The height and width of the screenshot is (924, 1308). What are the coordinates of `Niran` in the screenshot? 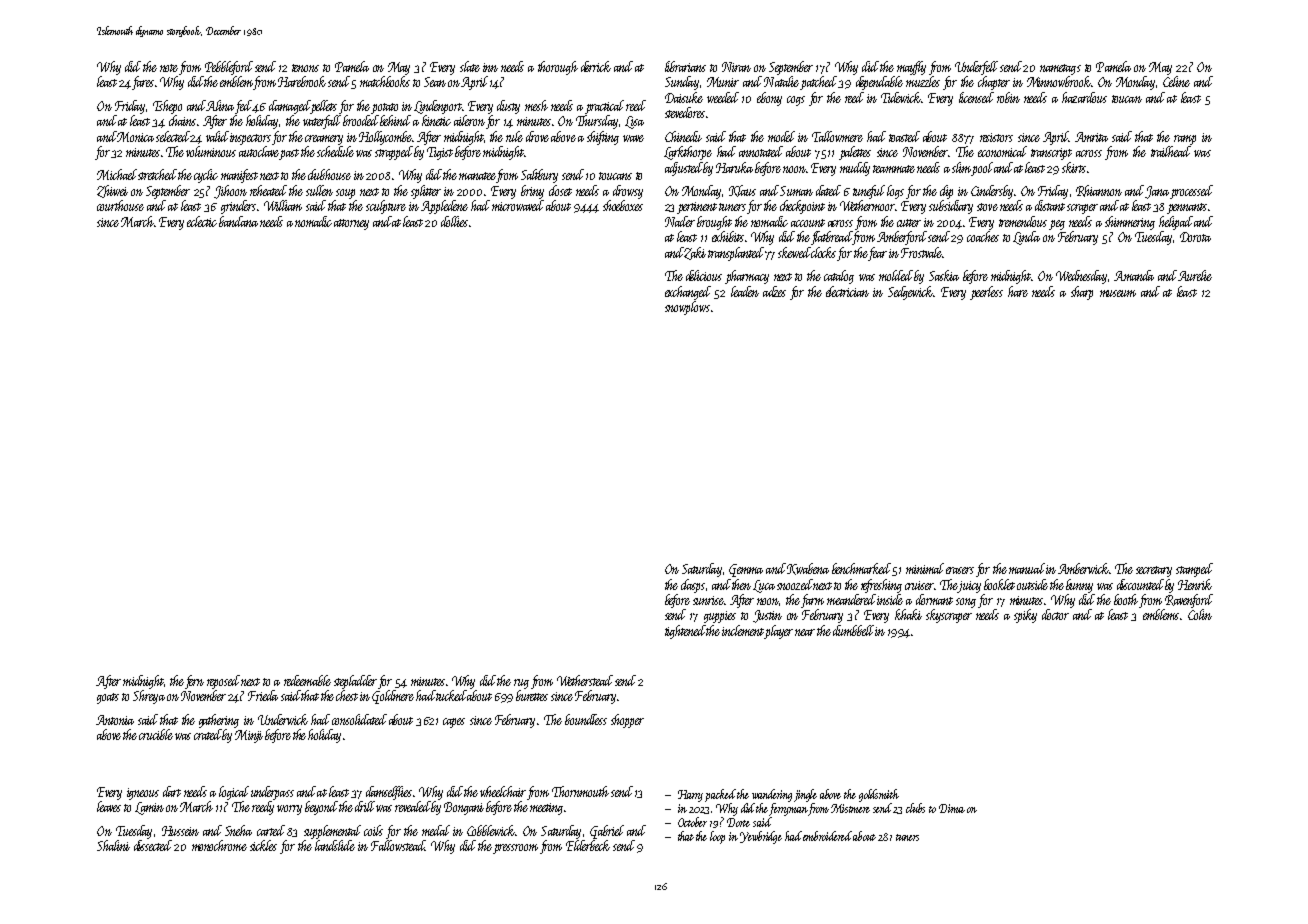 It's located at (736, 67).
